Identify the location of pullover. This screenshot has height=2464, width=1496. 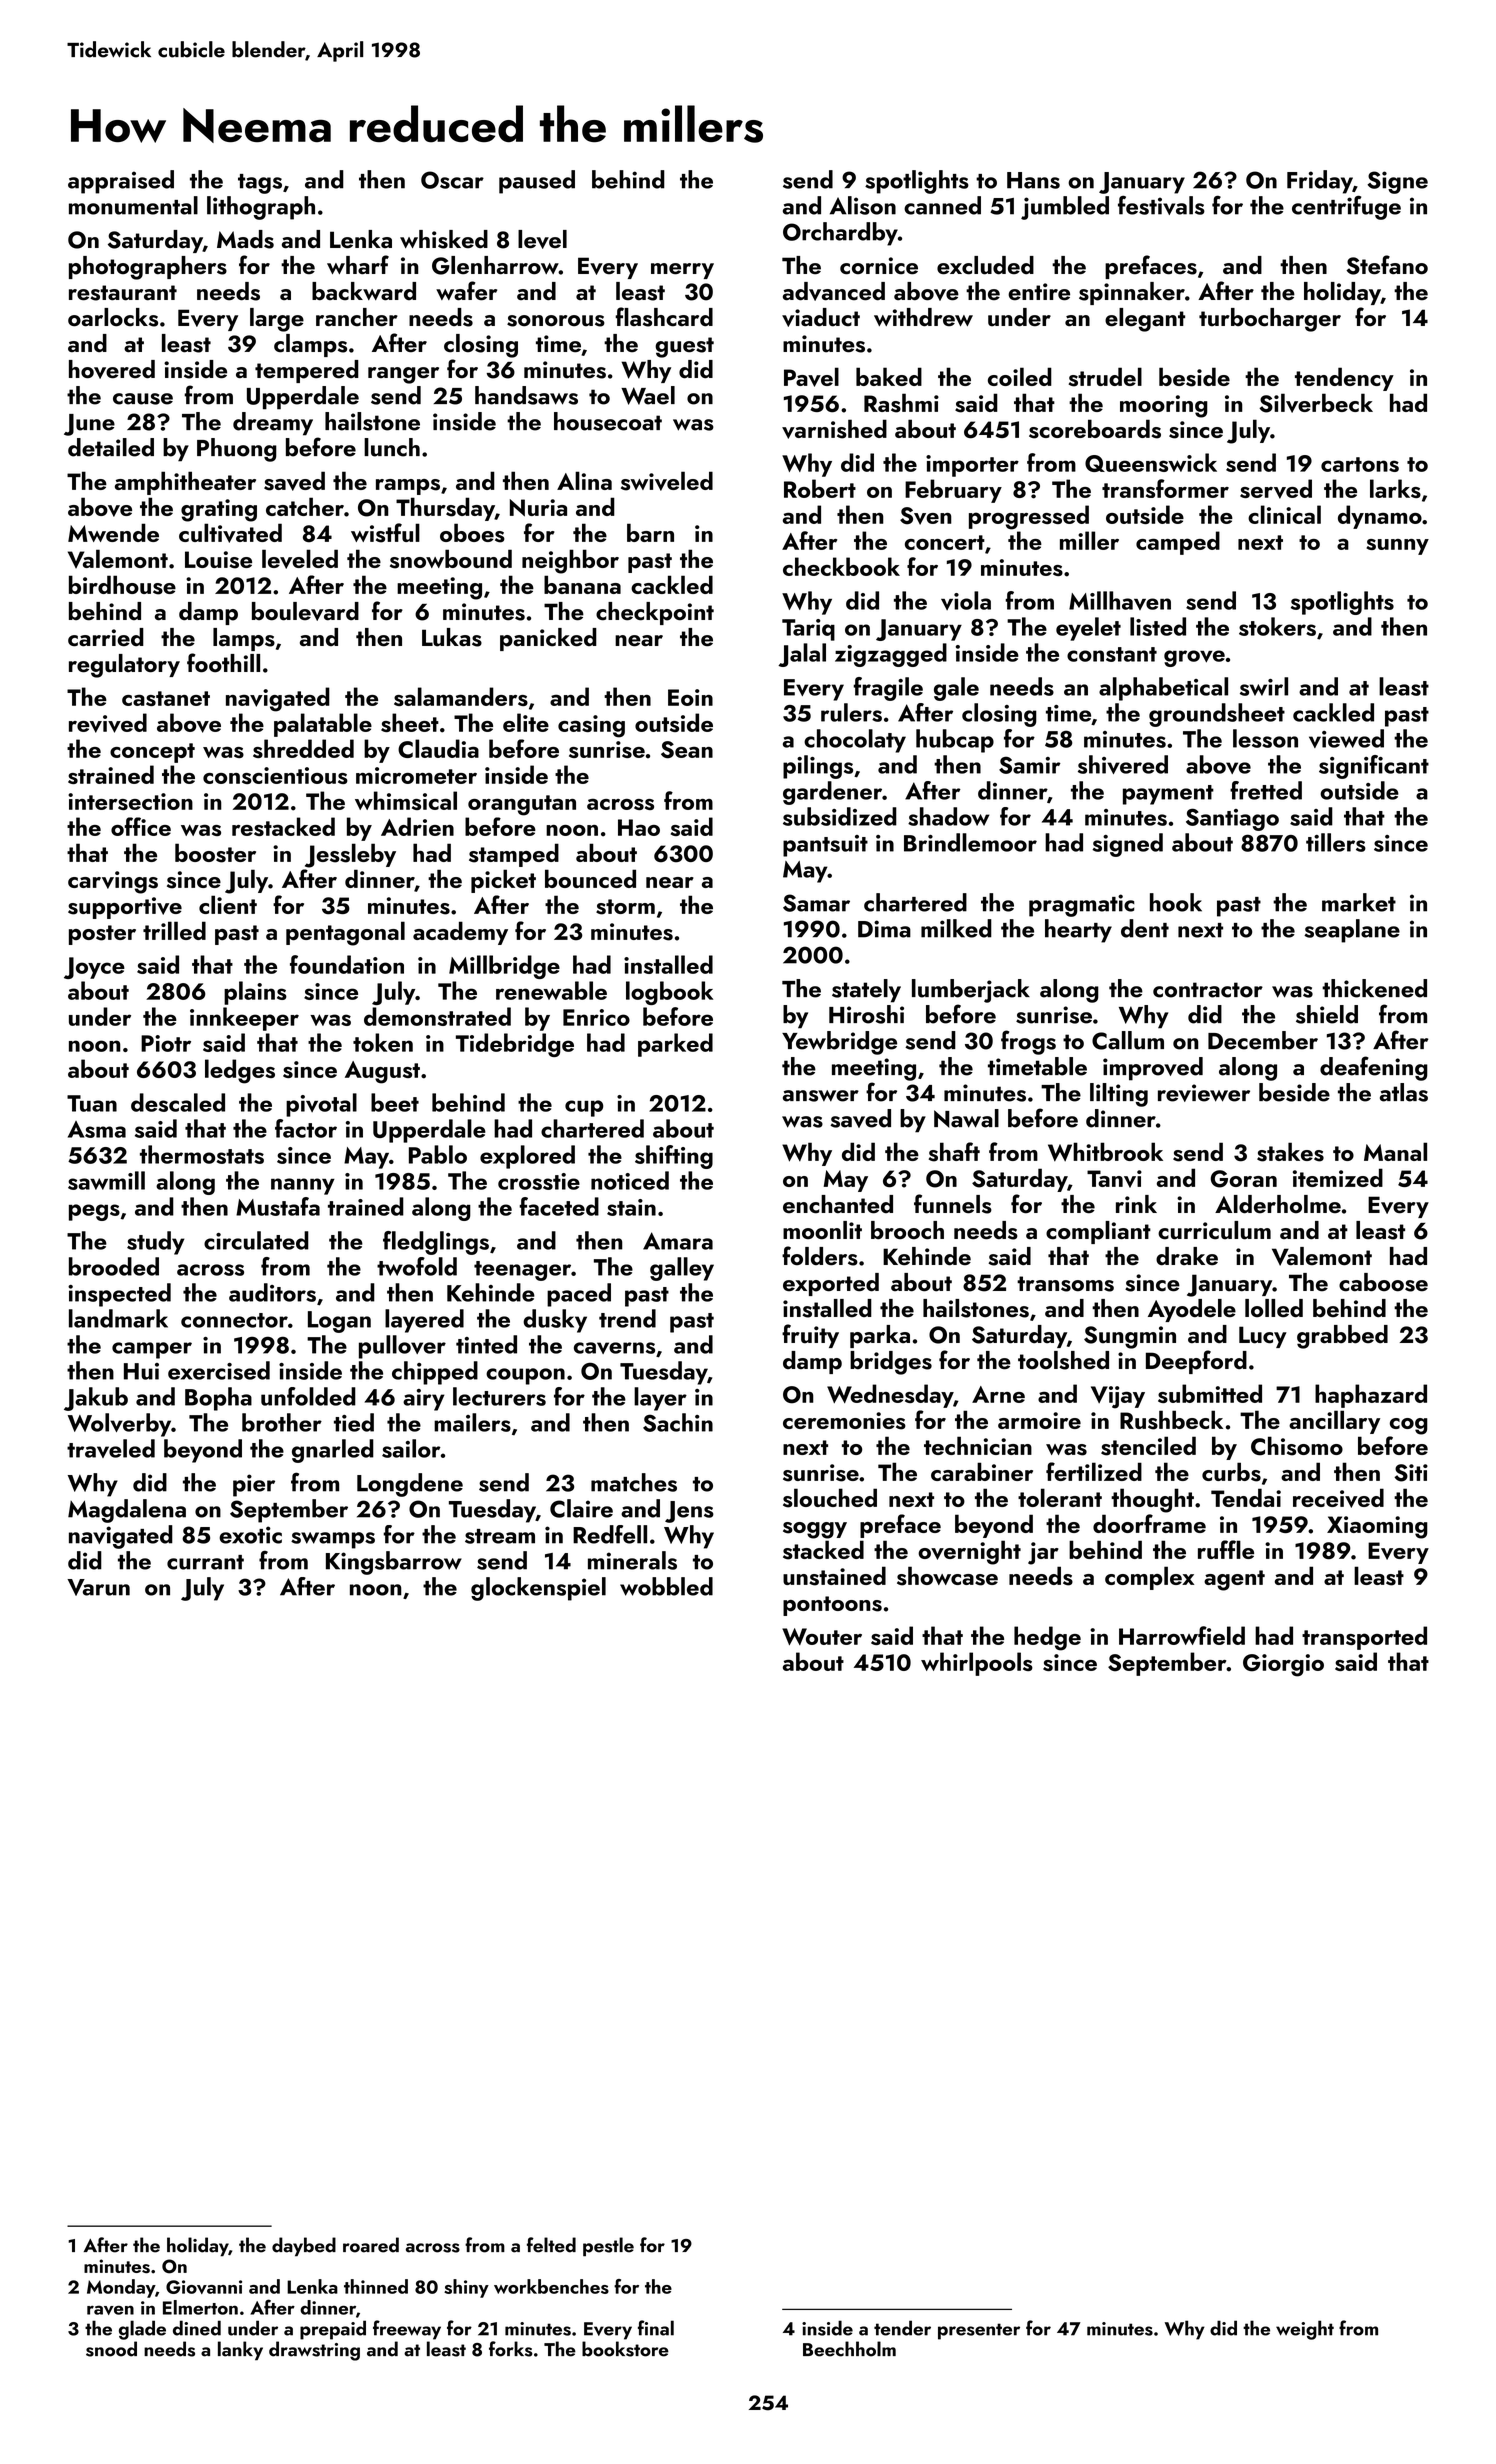
(402, 1347).
